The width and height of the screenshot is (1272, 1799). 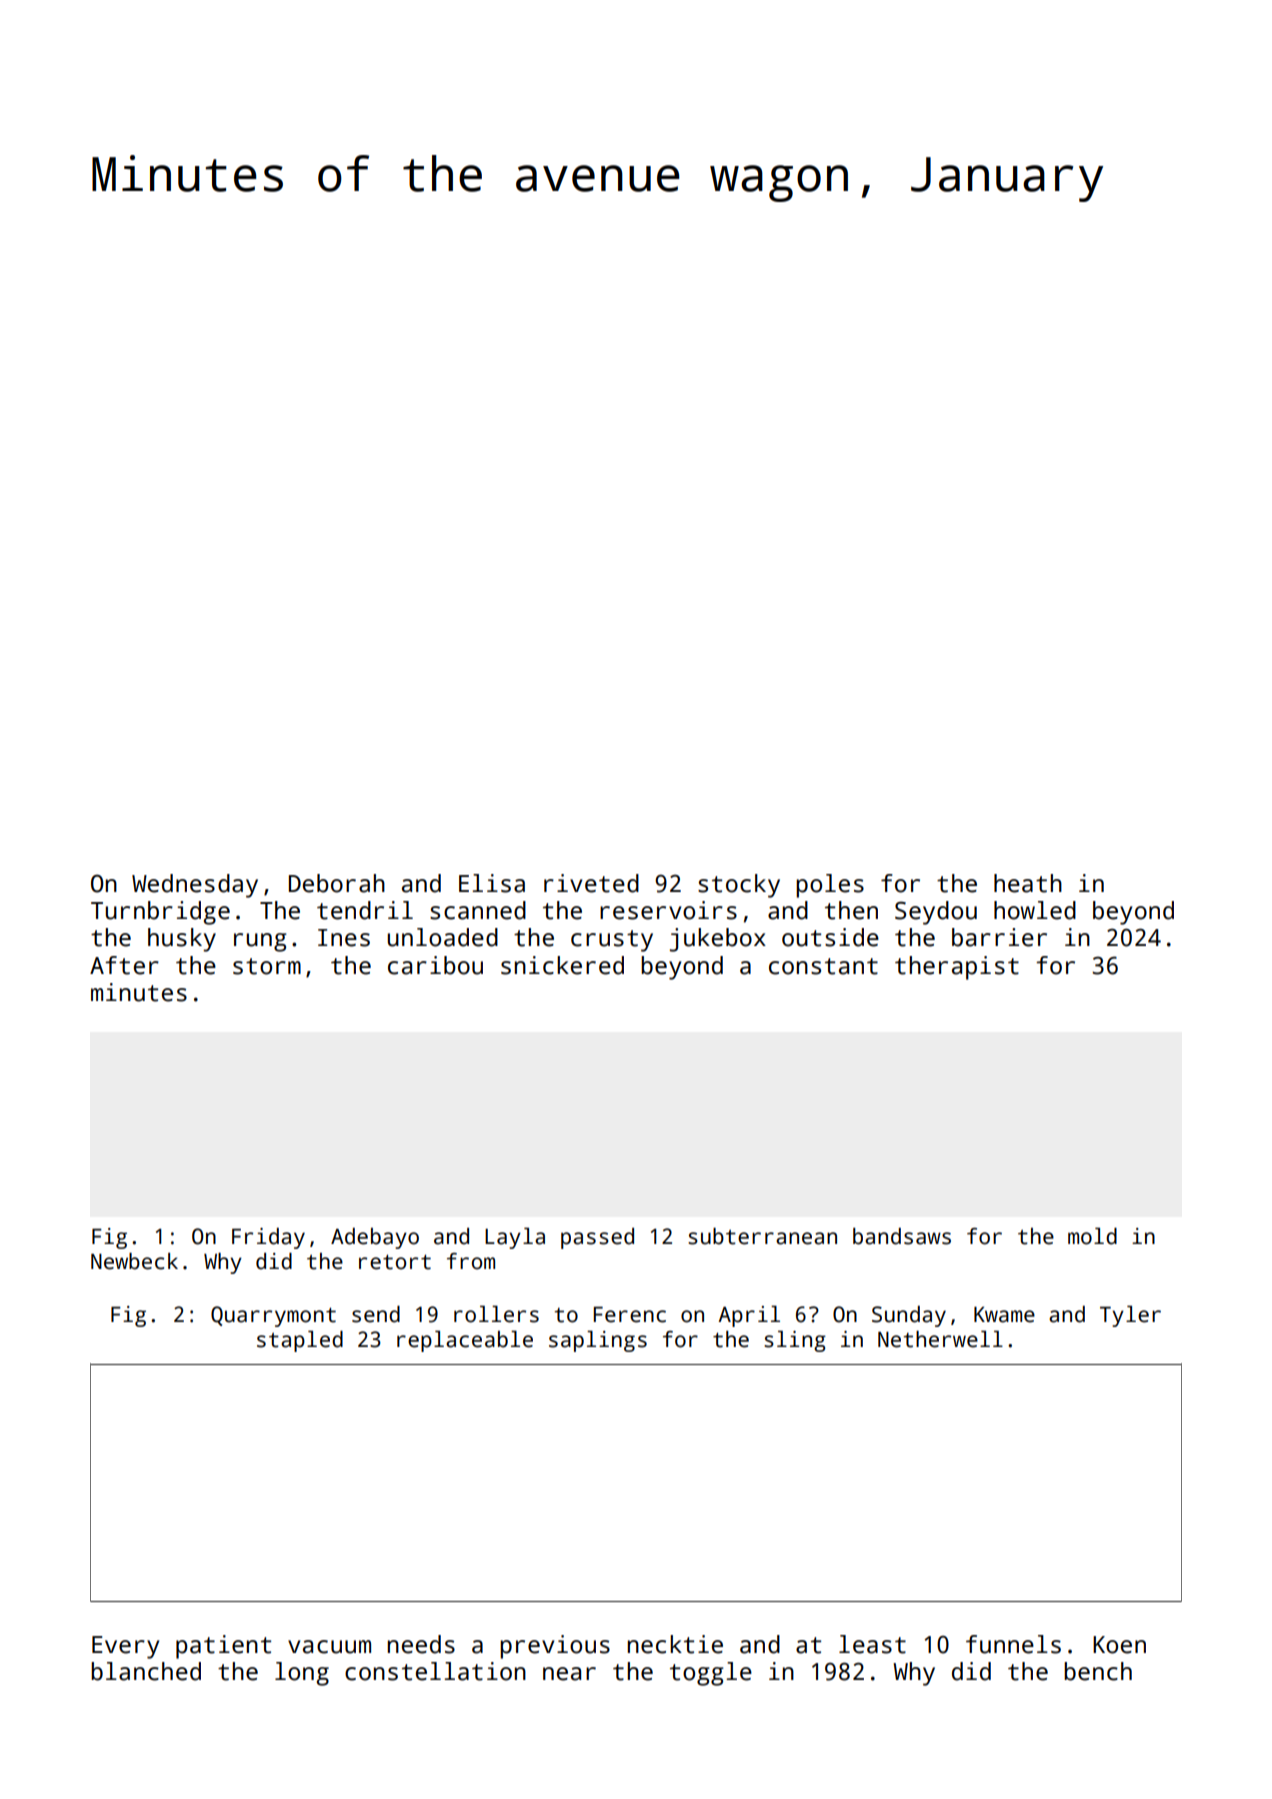 I want to click on Every, so click(x=125, y=1647).
